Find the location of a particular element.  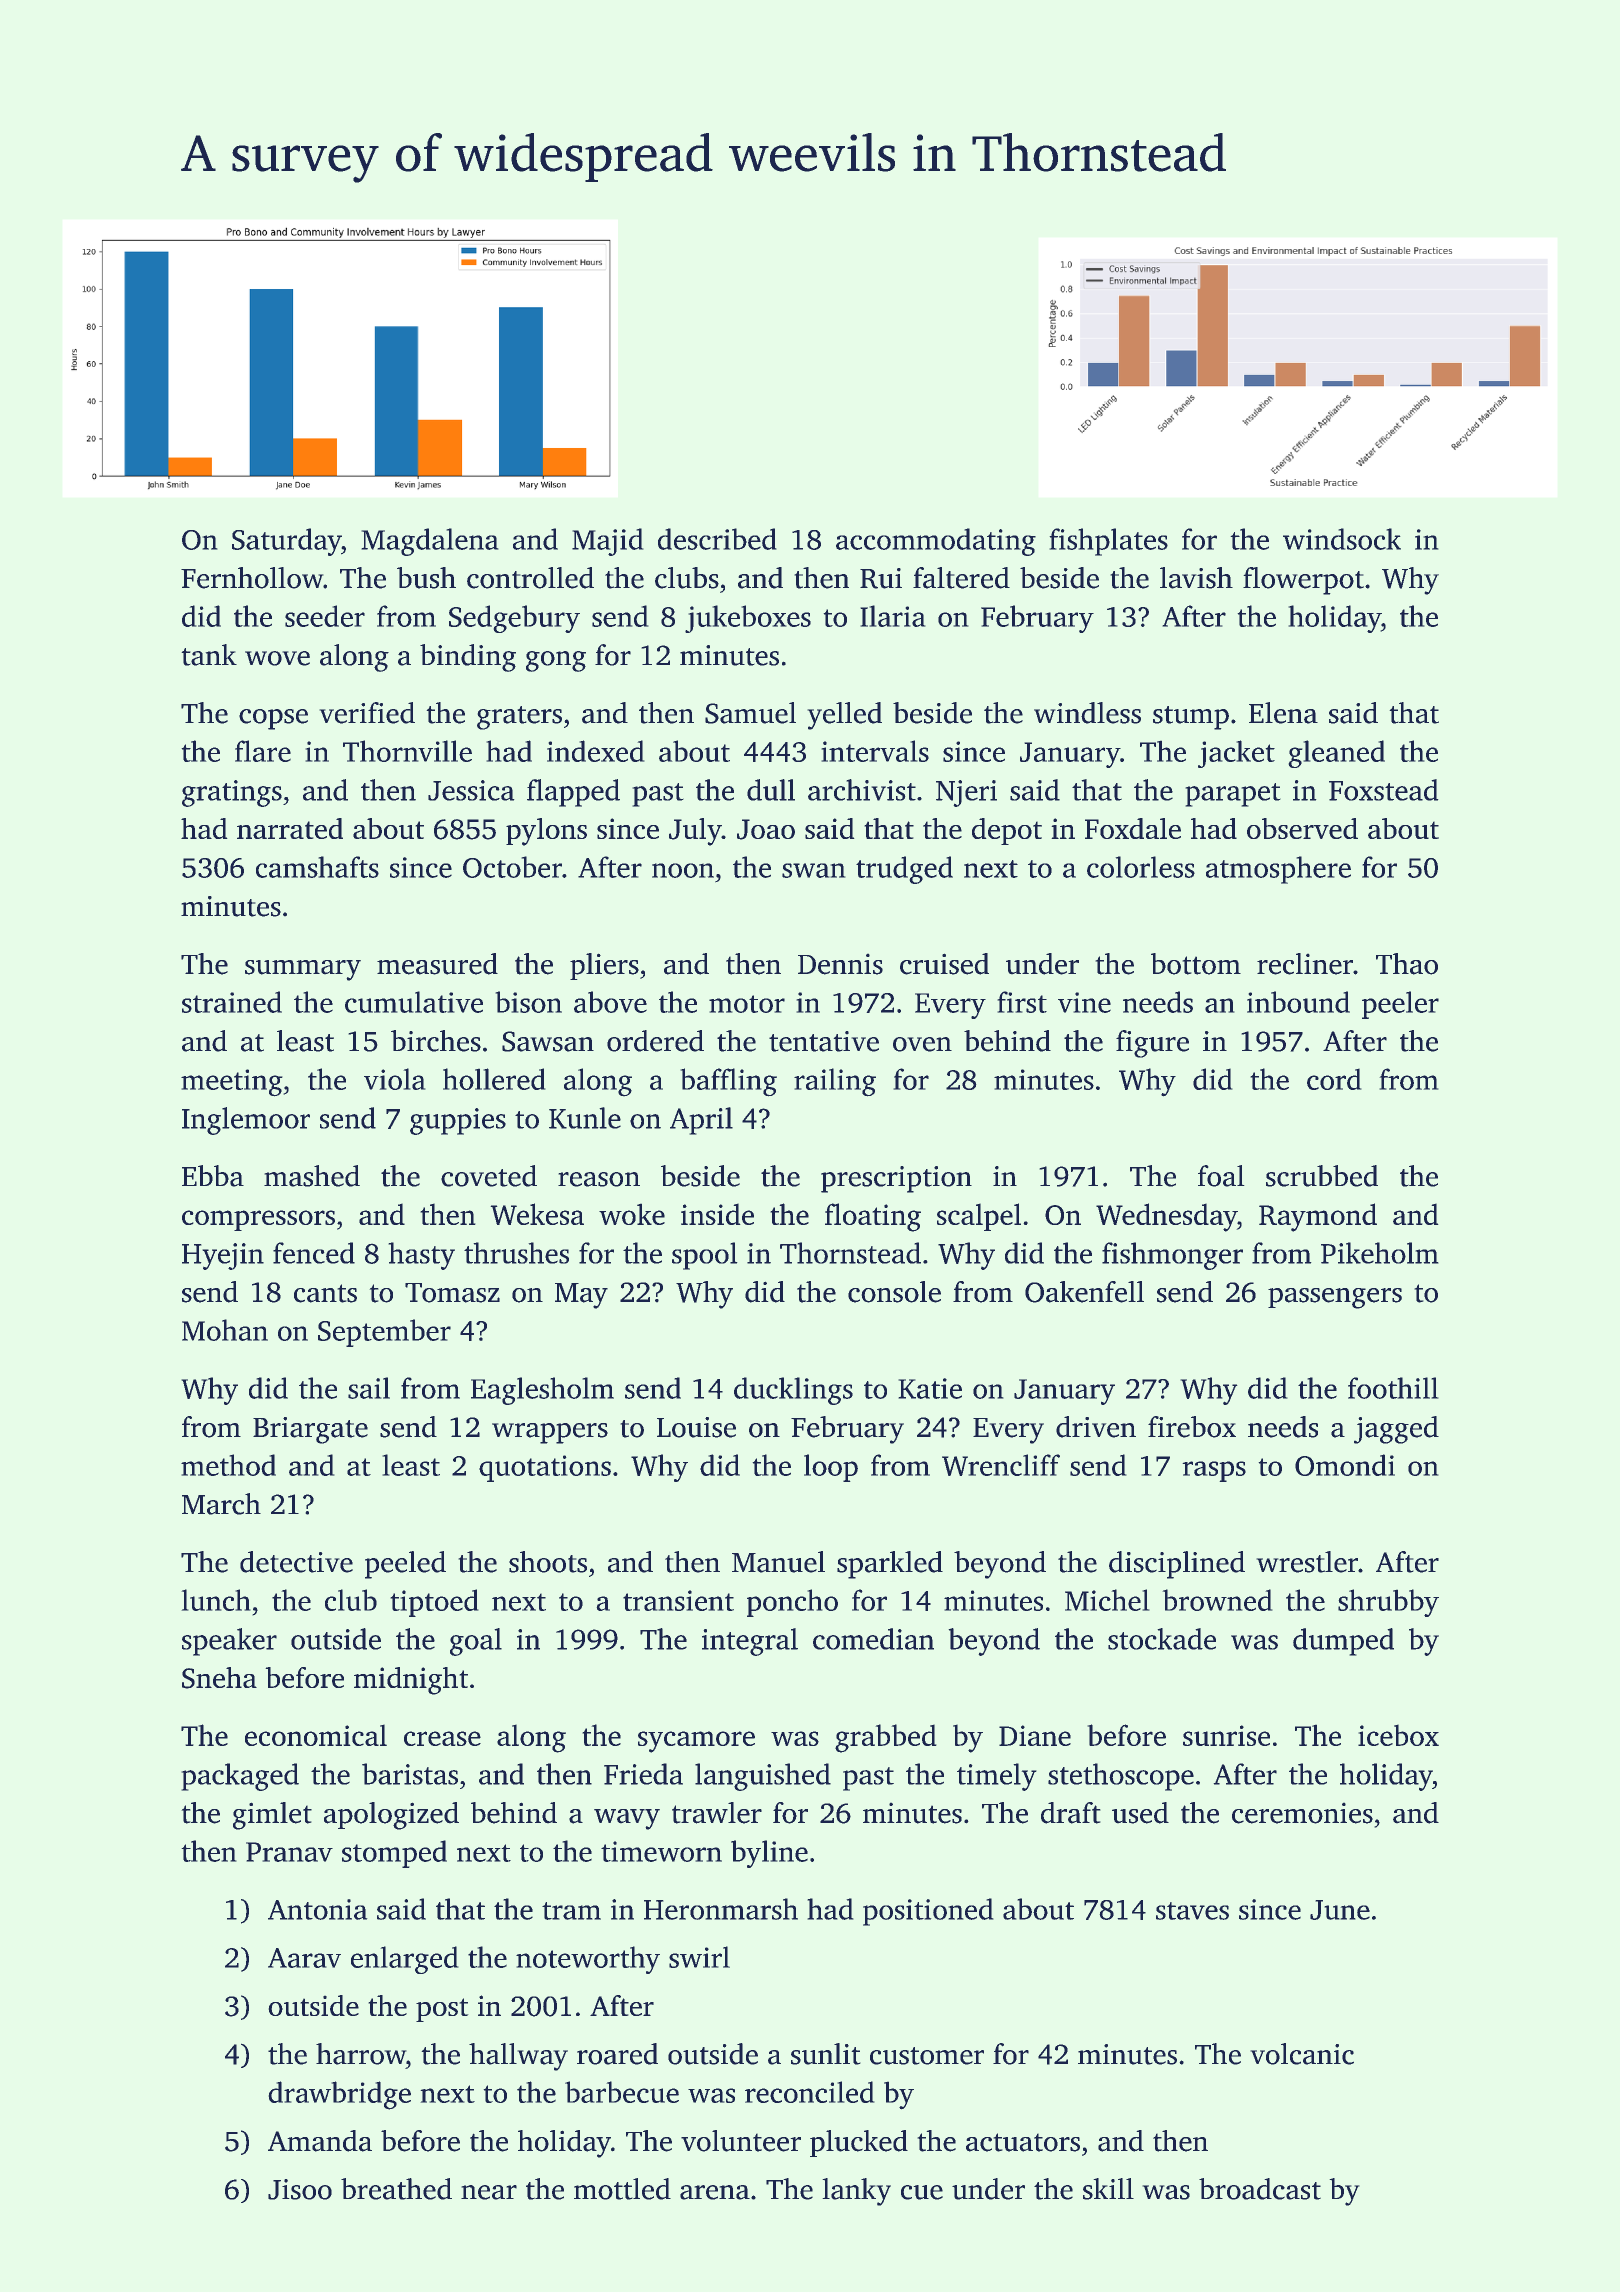

tentative is located at coordinates (824, 1041).
